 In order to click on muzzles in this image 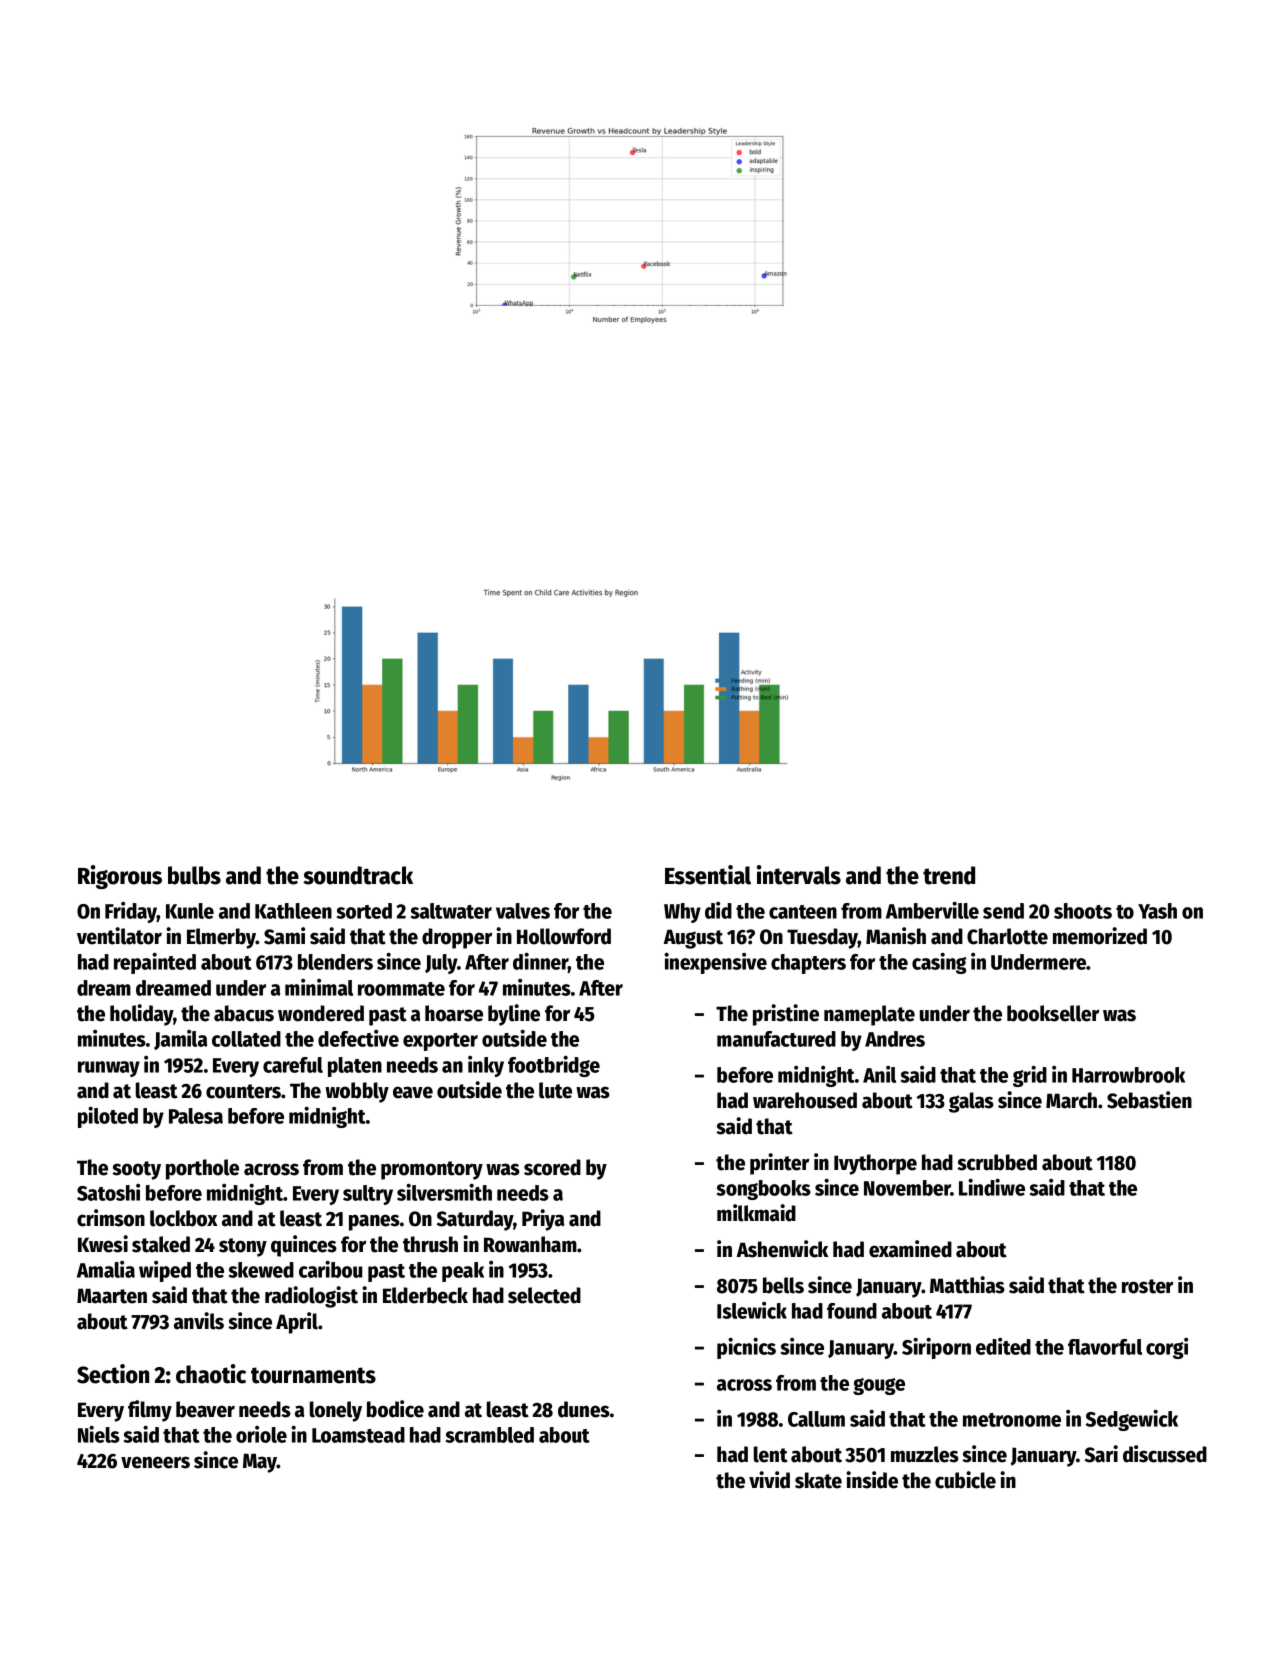, I will do `click(925, 1454)`.
